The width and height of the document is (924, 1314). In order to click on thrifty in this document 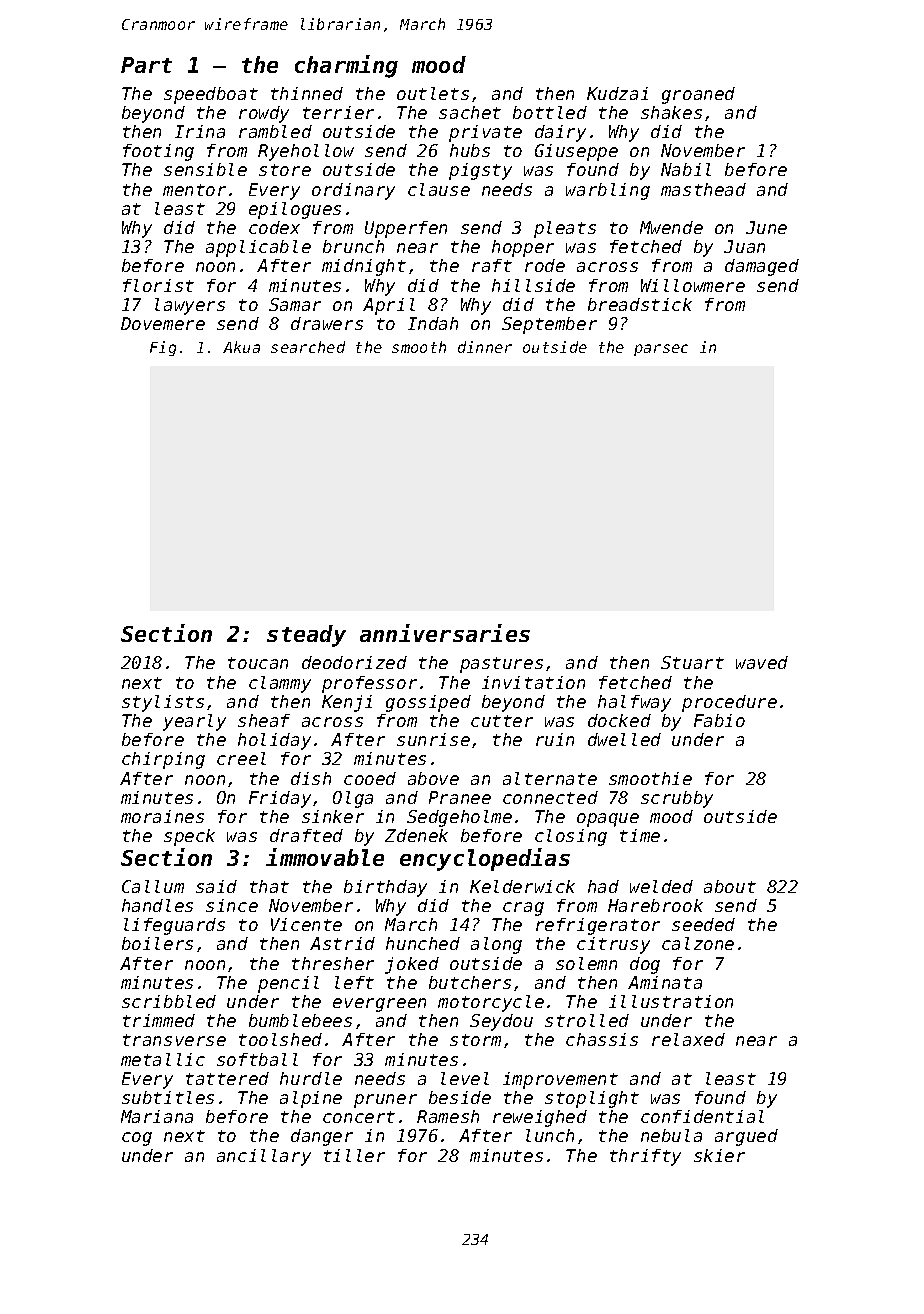, I will do `click(645, 1157)`.
